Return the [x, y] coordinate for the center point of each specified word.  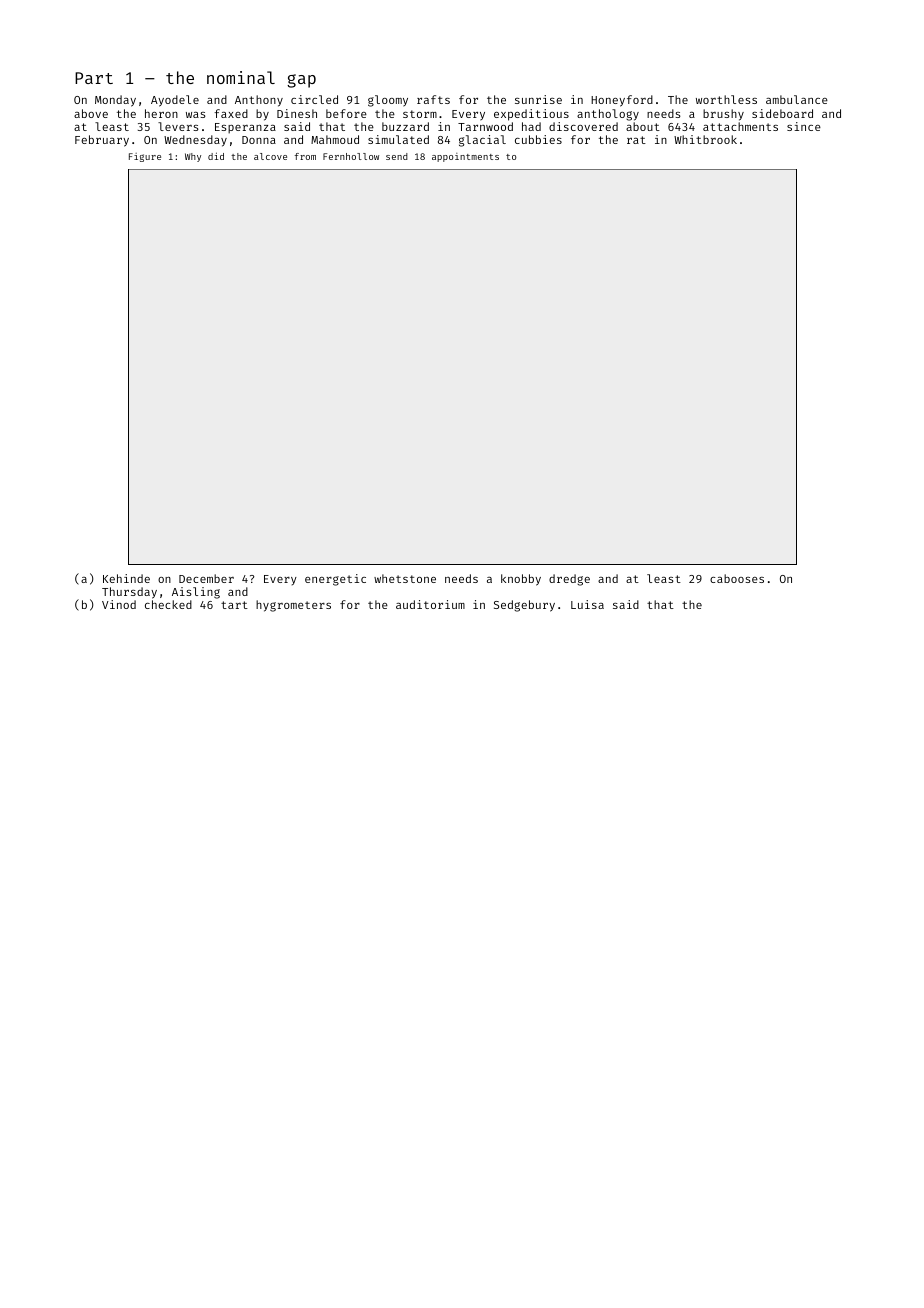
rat [636, 140]
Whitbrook [705, 139]
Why [193, 157]
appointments [465, 157]
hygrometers [293, 606]
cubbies [538, 139]
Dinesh [297, 113]
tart [234, 605]
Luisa [587, 604]
